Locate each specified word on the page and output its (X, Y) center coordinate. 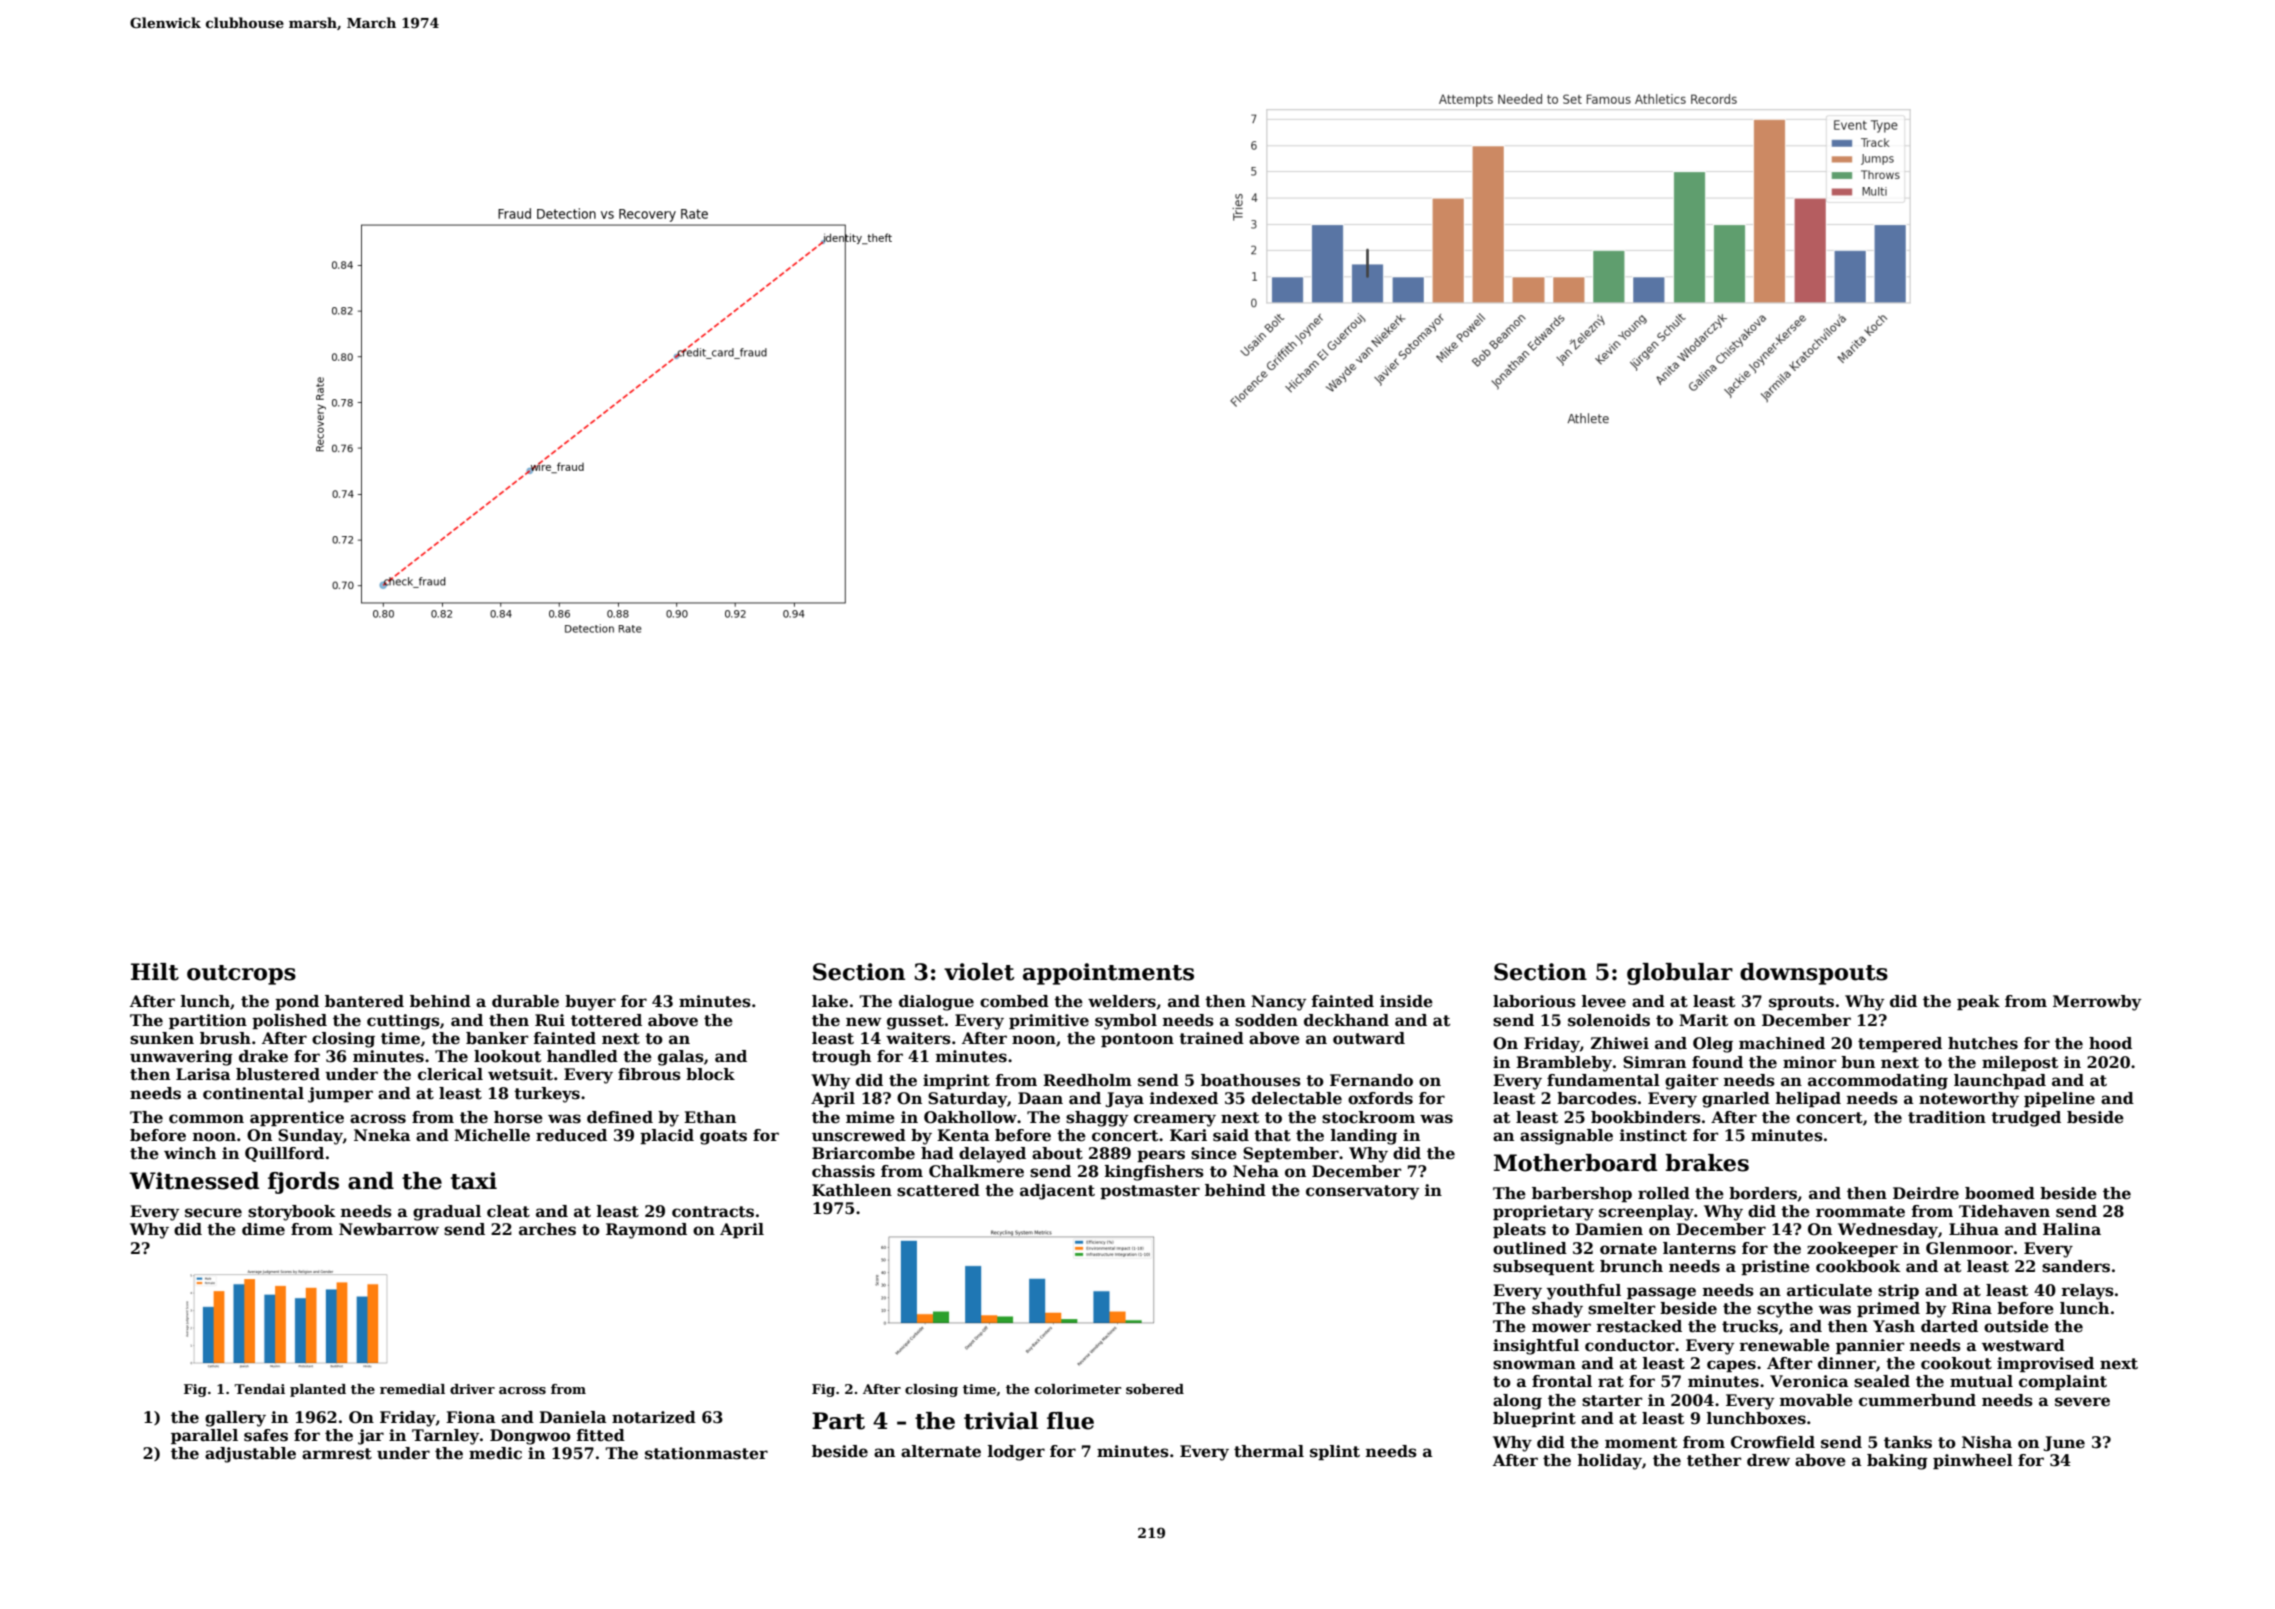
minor (1809, 1062)
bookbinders (1646, 1117)
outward (1369, 1038)
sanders (2076, 1266)
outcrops (241, 975)
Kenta (963, 1135)
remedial (412, 1389)
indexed (1184, 1098)
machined (1782, 1043)
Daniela (573, 1417)
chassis (843, 1171)
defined (620, 1117)
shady (1557, 1310)
